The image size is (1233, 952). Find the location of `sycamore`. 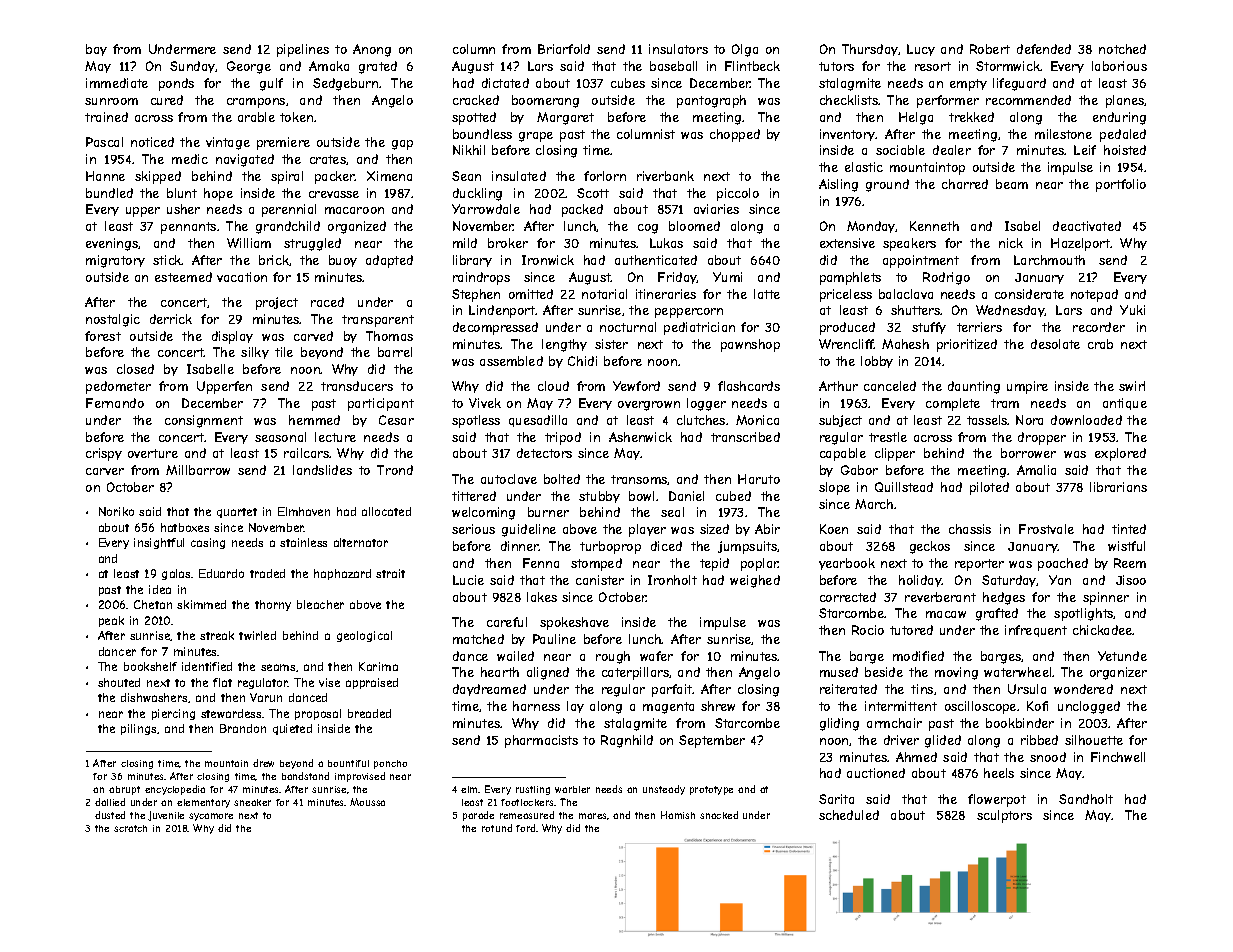

sycamore is located at coordinates (211, 817).
